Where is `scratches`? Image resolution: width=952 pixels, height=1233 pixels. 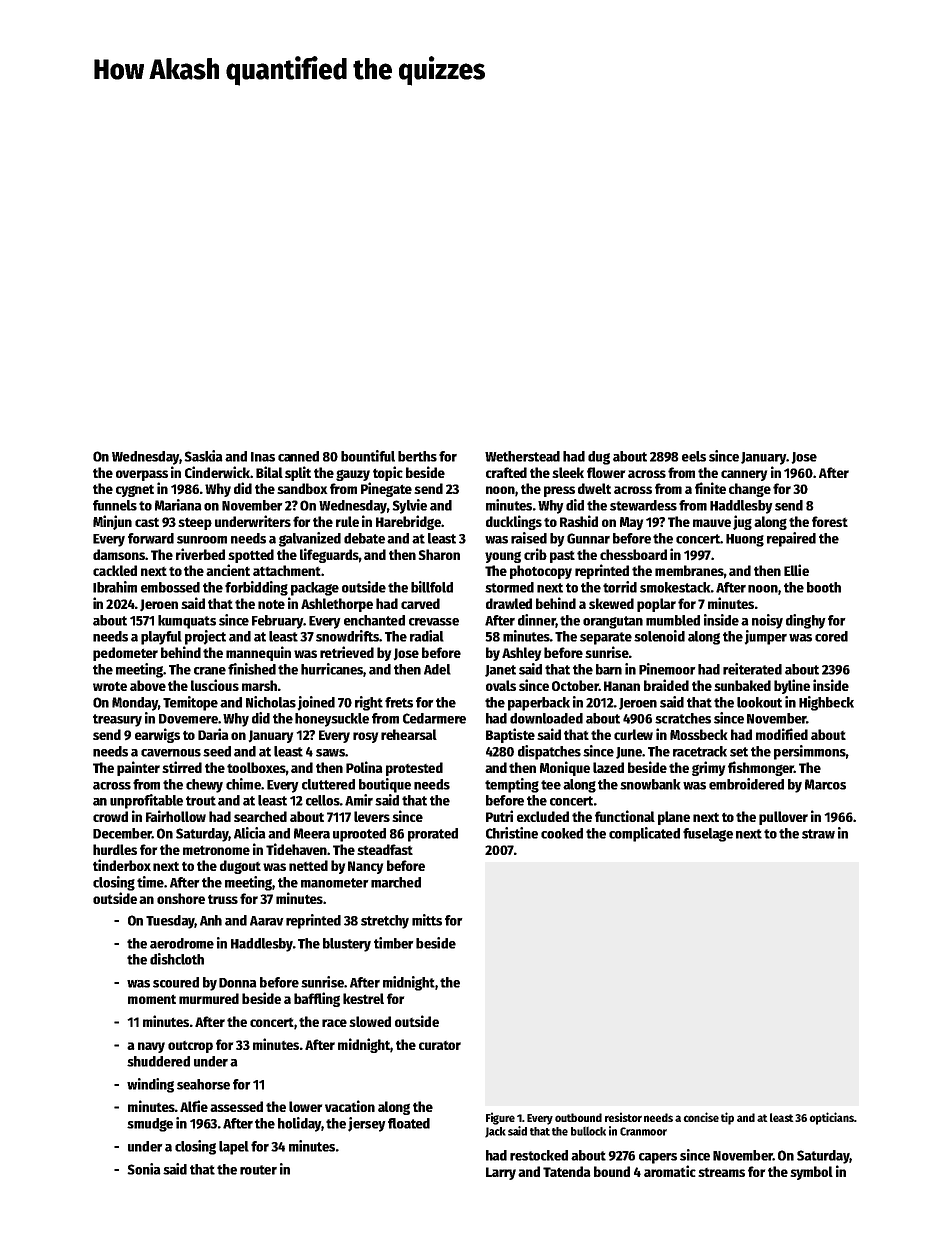
scratches is located at coordinates (683, 718).
